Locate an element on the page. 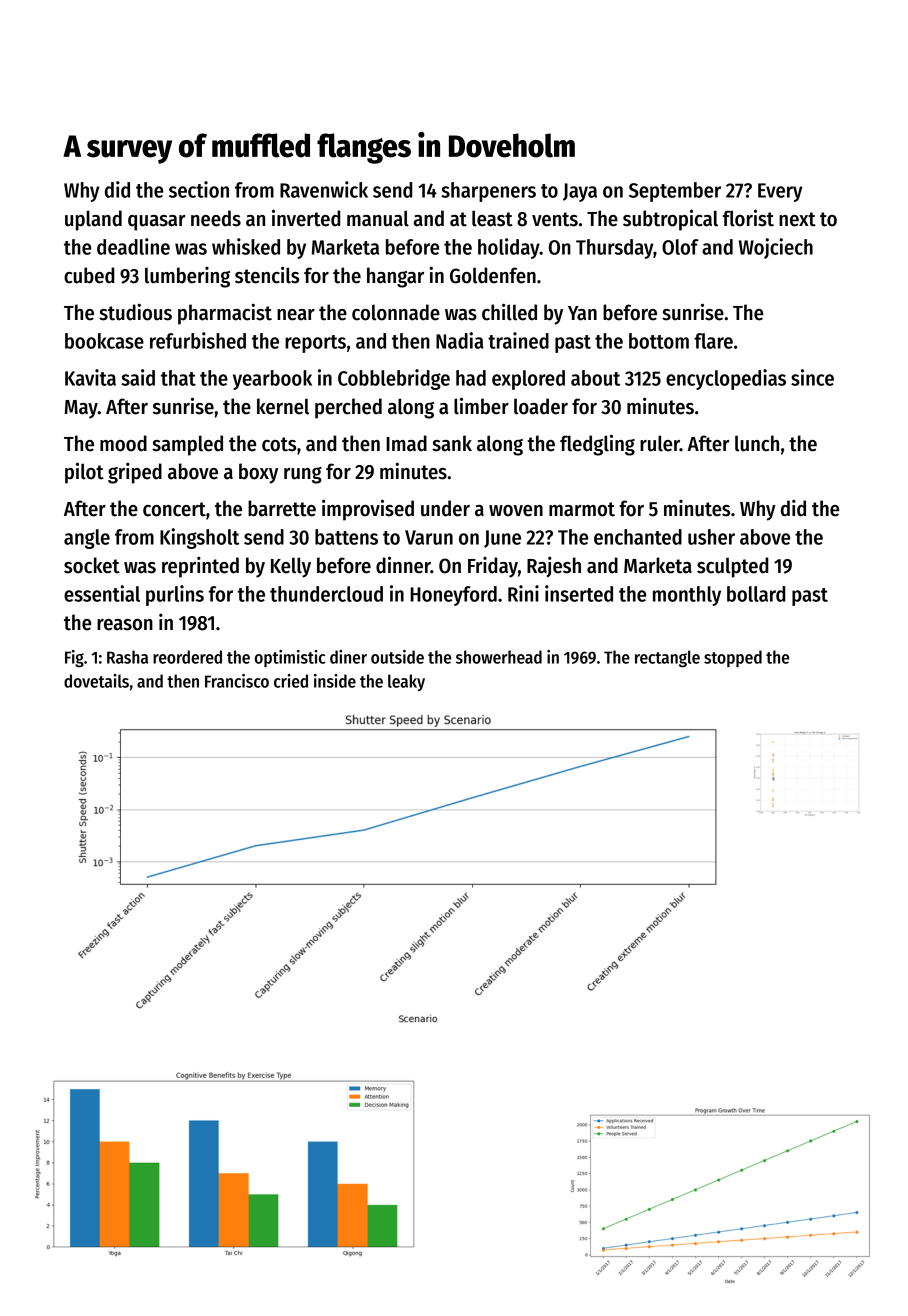 Image resolution: width=908 pixels, height=1316 pixels. enchanted is located at coordinates (638, 537).
